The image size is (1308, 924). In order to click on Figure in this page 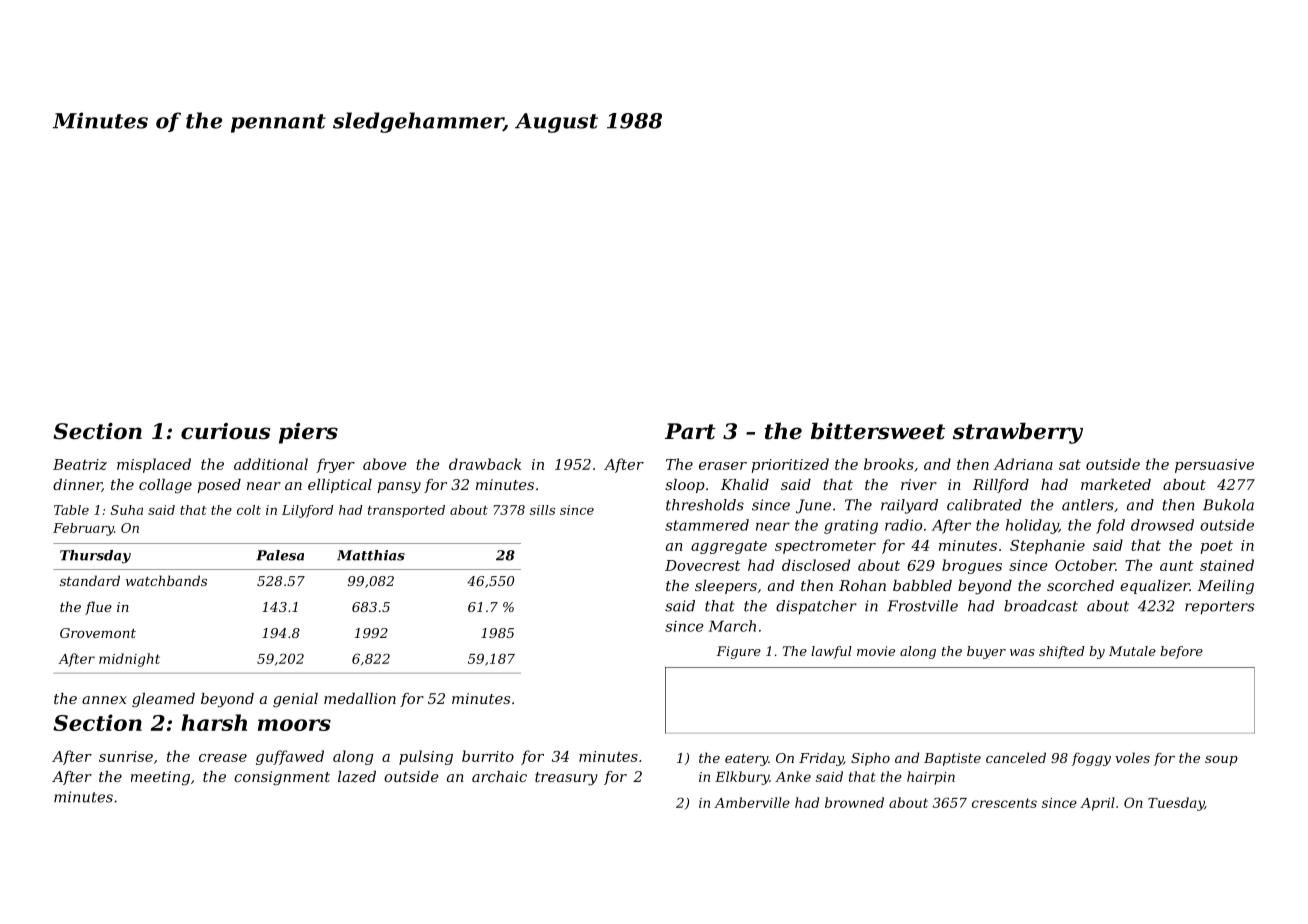, I will do `click(738, 652)`.
